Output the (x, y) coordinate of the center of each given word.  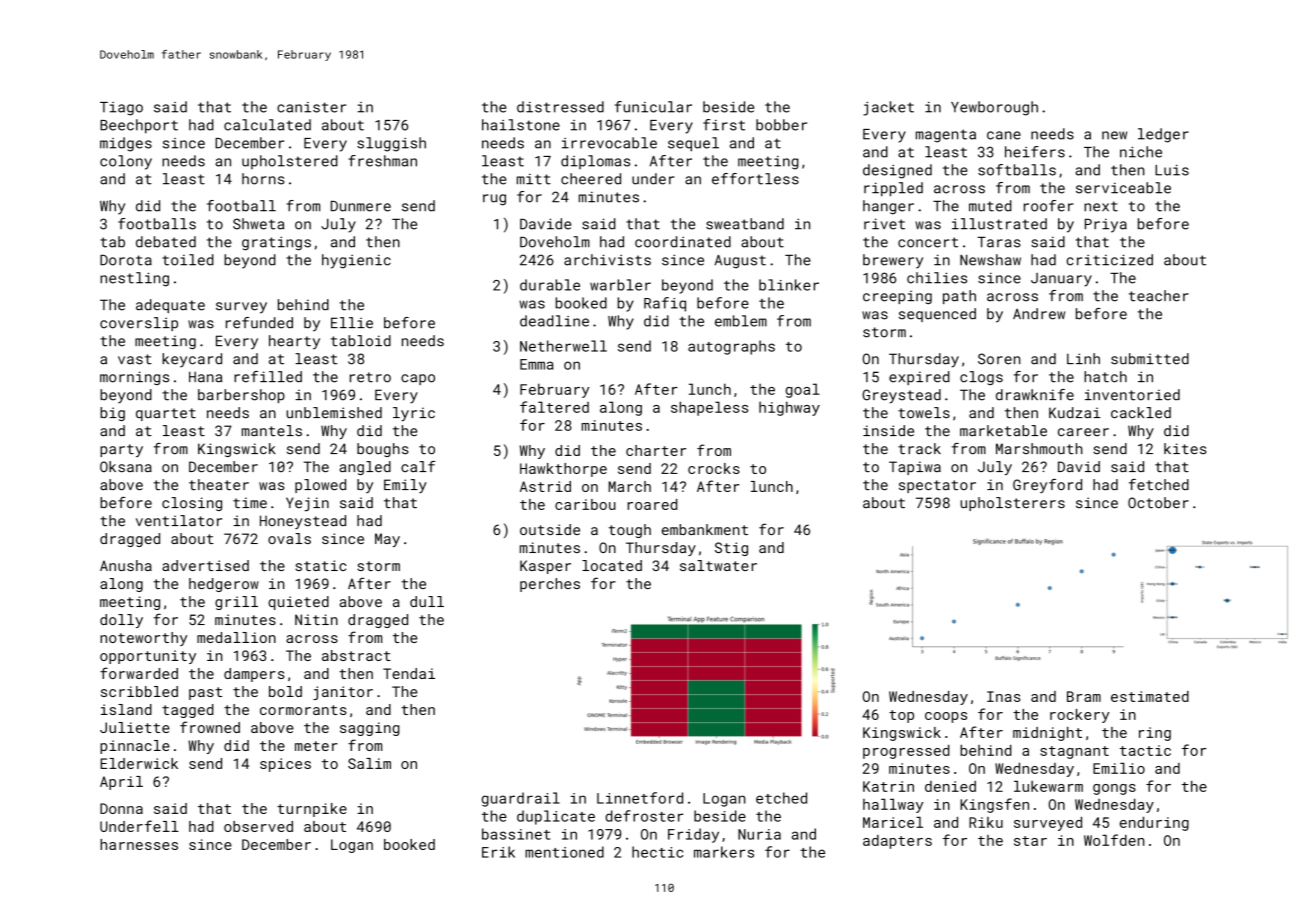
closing (192, 504)
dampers (254, 675)
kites (1185, 449)
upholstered (290, 162)
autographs (731, 347)
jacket (888, 108)
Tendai (409, 673)
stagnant (1074, 752)
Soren (999, 359)
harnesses (139, 844)
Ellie (352, 323)
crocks (714, 468)
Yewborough (994, 108)
